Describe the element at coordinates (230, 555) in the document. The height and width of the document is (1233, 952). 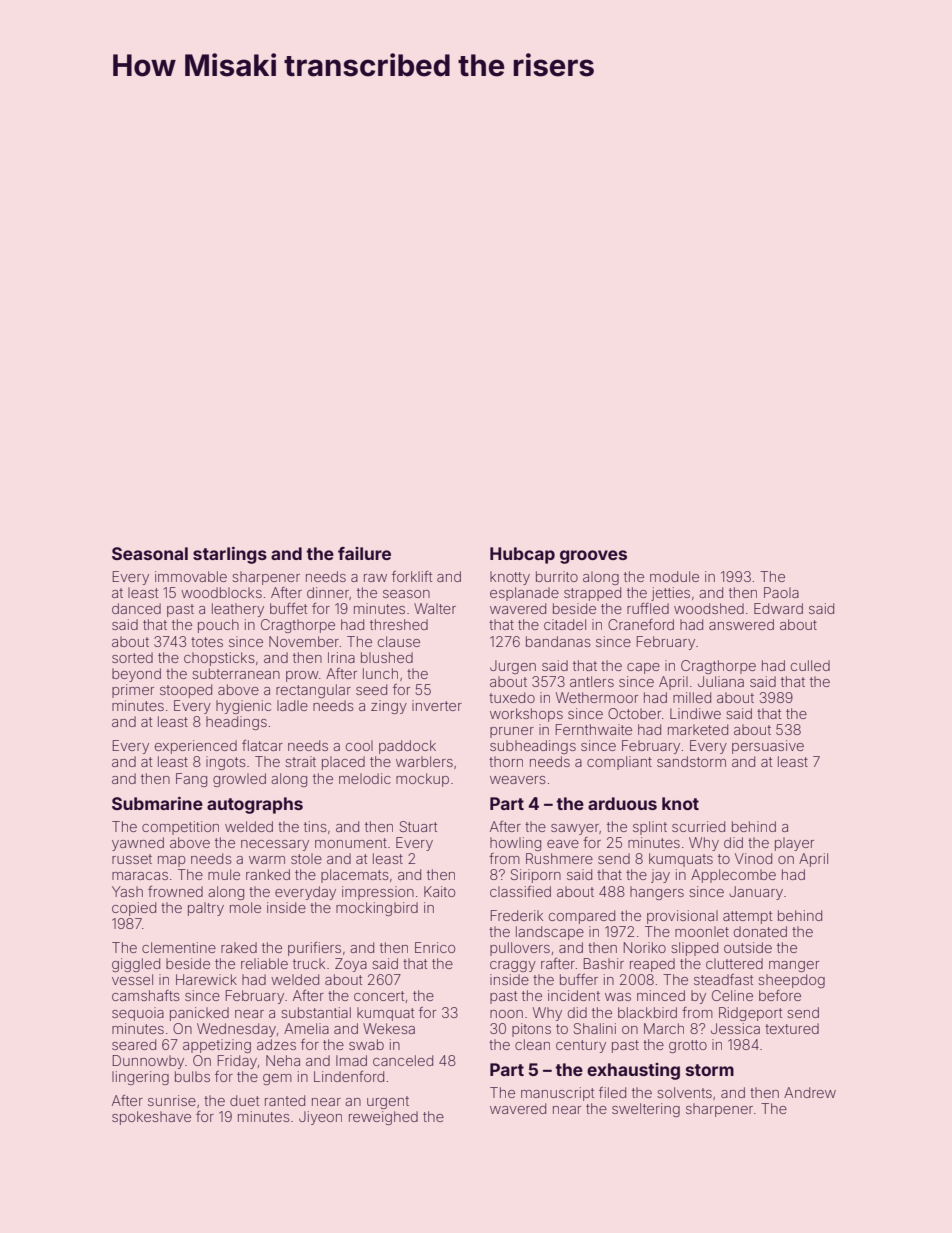
I see `starlings` at that location.
